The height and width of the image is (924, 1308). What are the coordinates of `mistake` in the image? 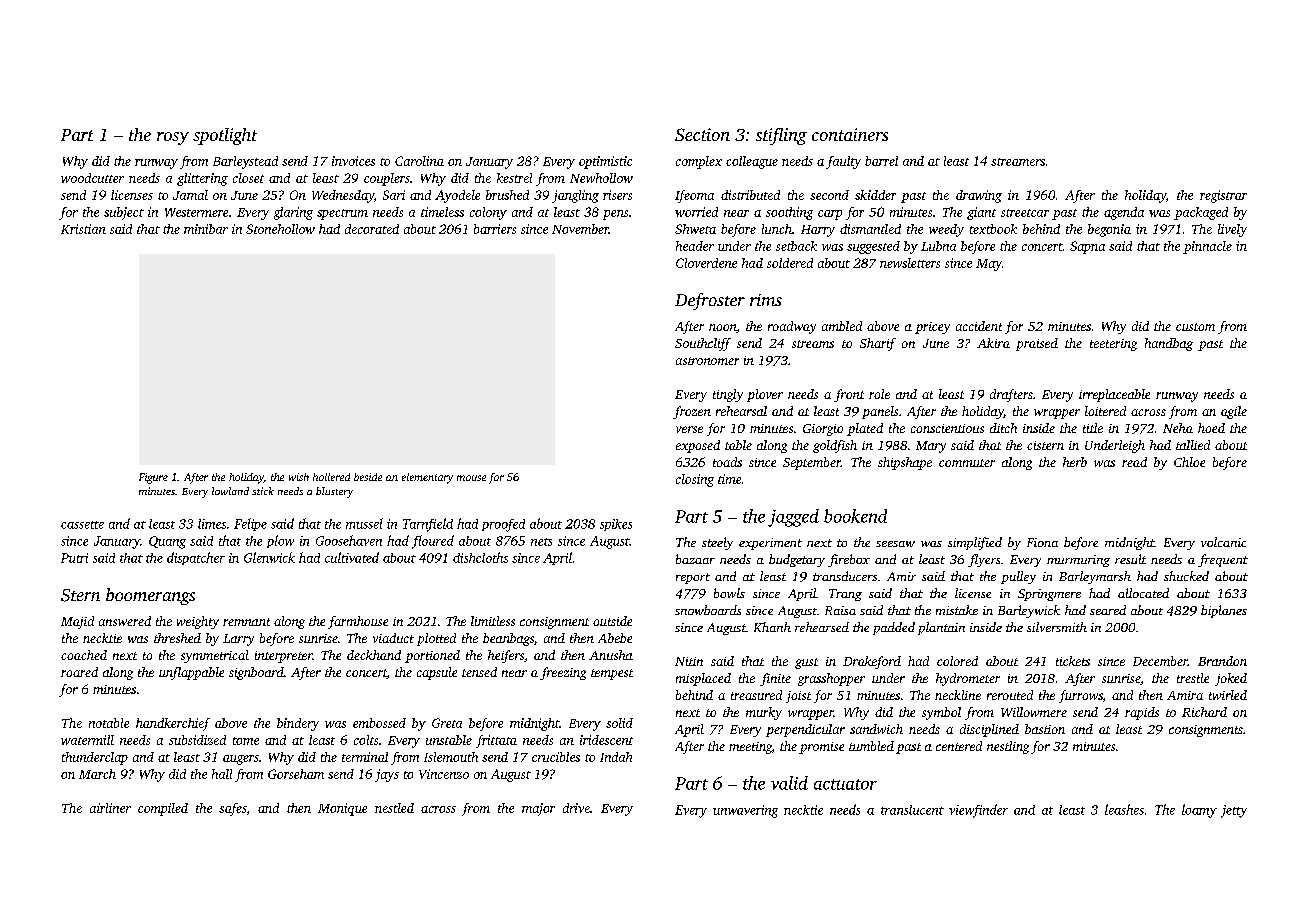 It's located at (957, 610).
